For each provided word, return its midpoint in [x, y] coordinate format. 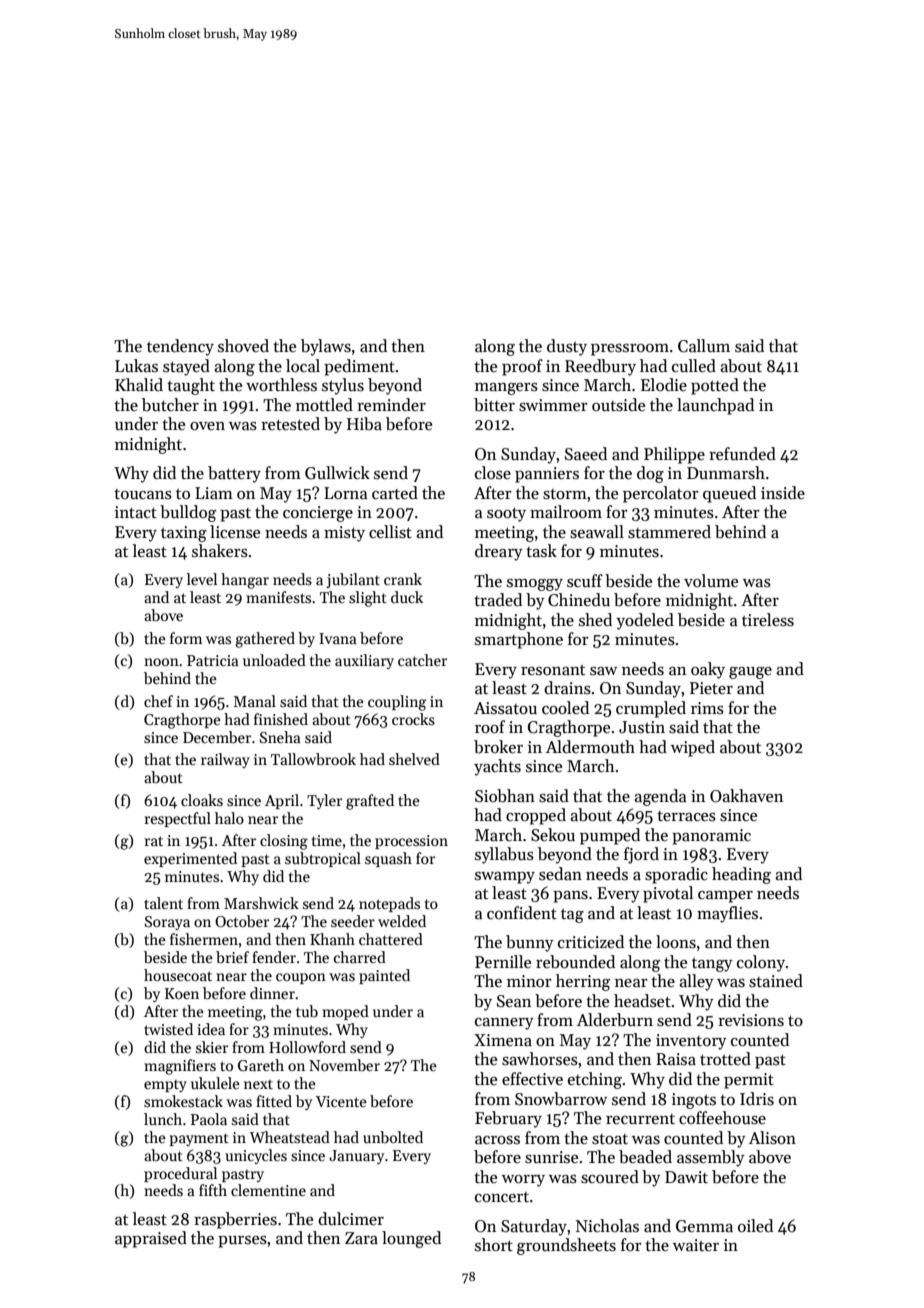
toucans [143, 494]
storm [565, 494]
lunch [163, 1119]
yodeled [645, 621]
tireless [768, 620]
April [282, 801]
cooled [565, 708]
